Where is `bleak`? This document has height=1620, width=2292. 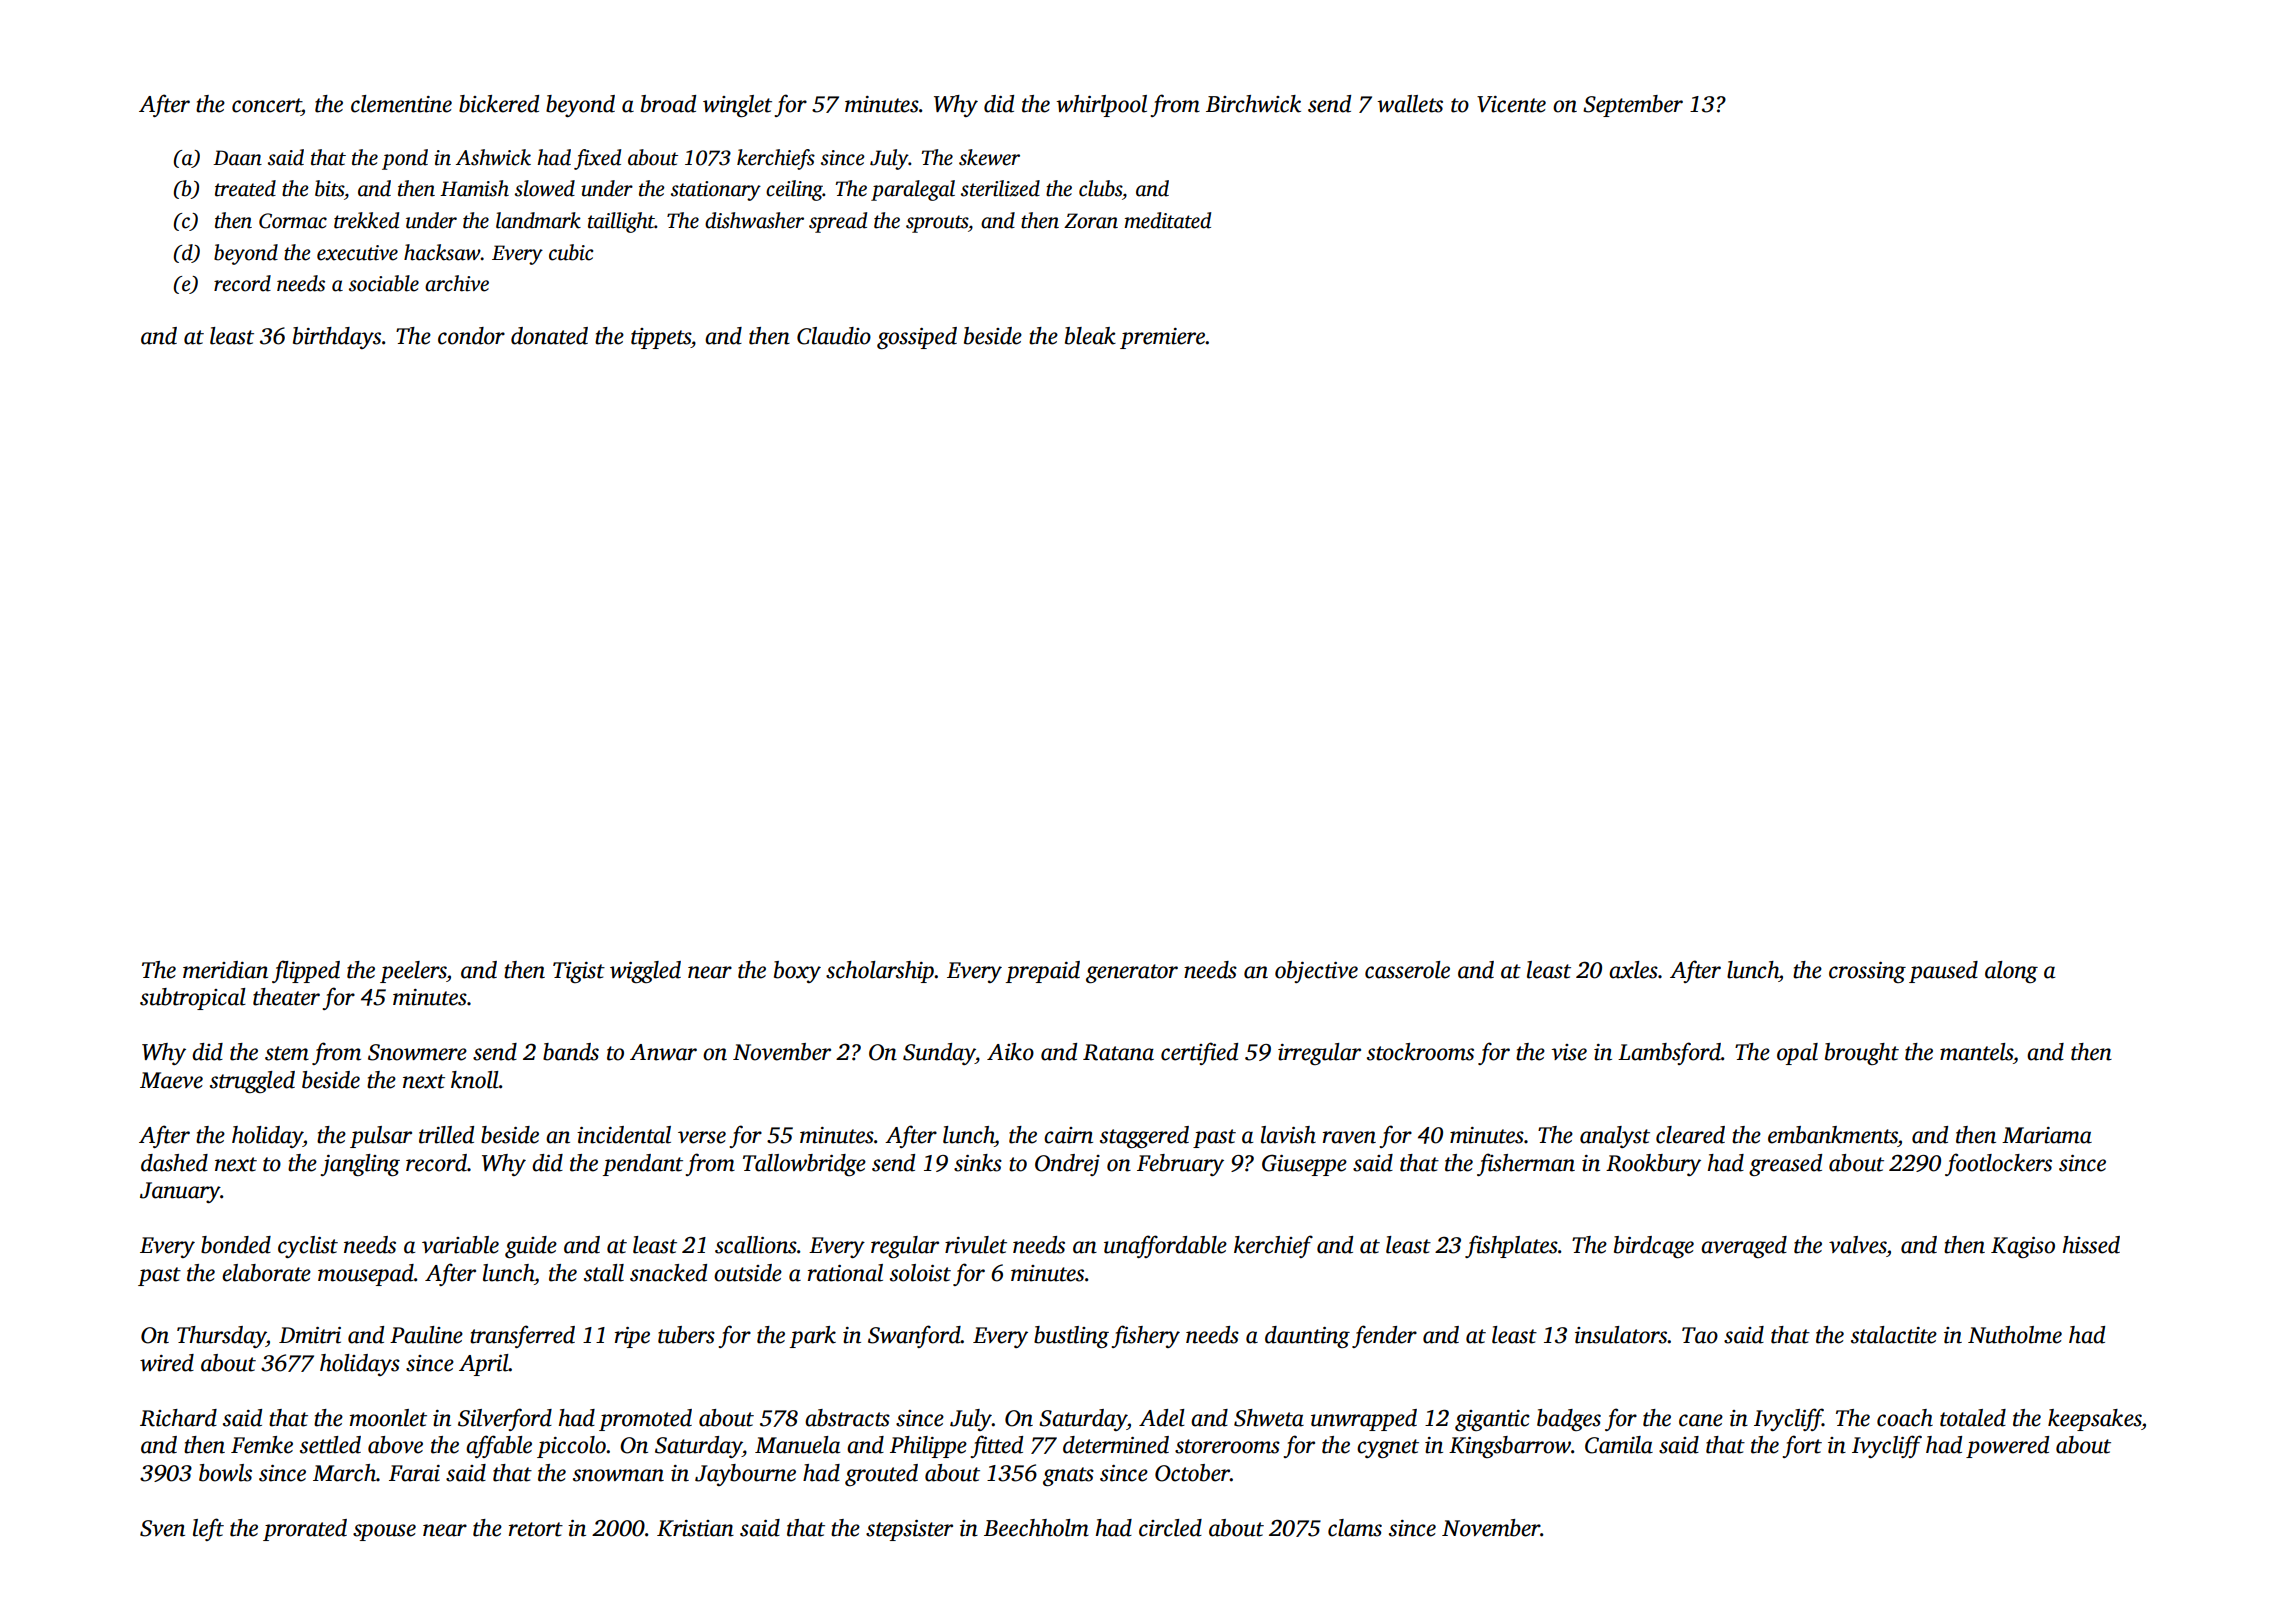
bleak is located at coordinates (1090, 336).
